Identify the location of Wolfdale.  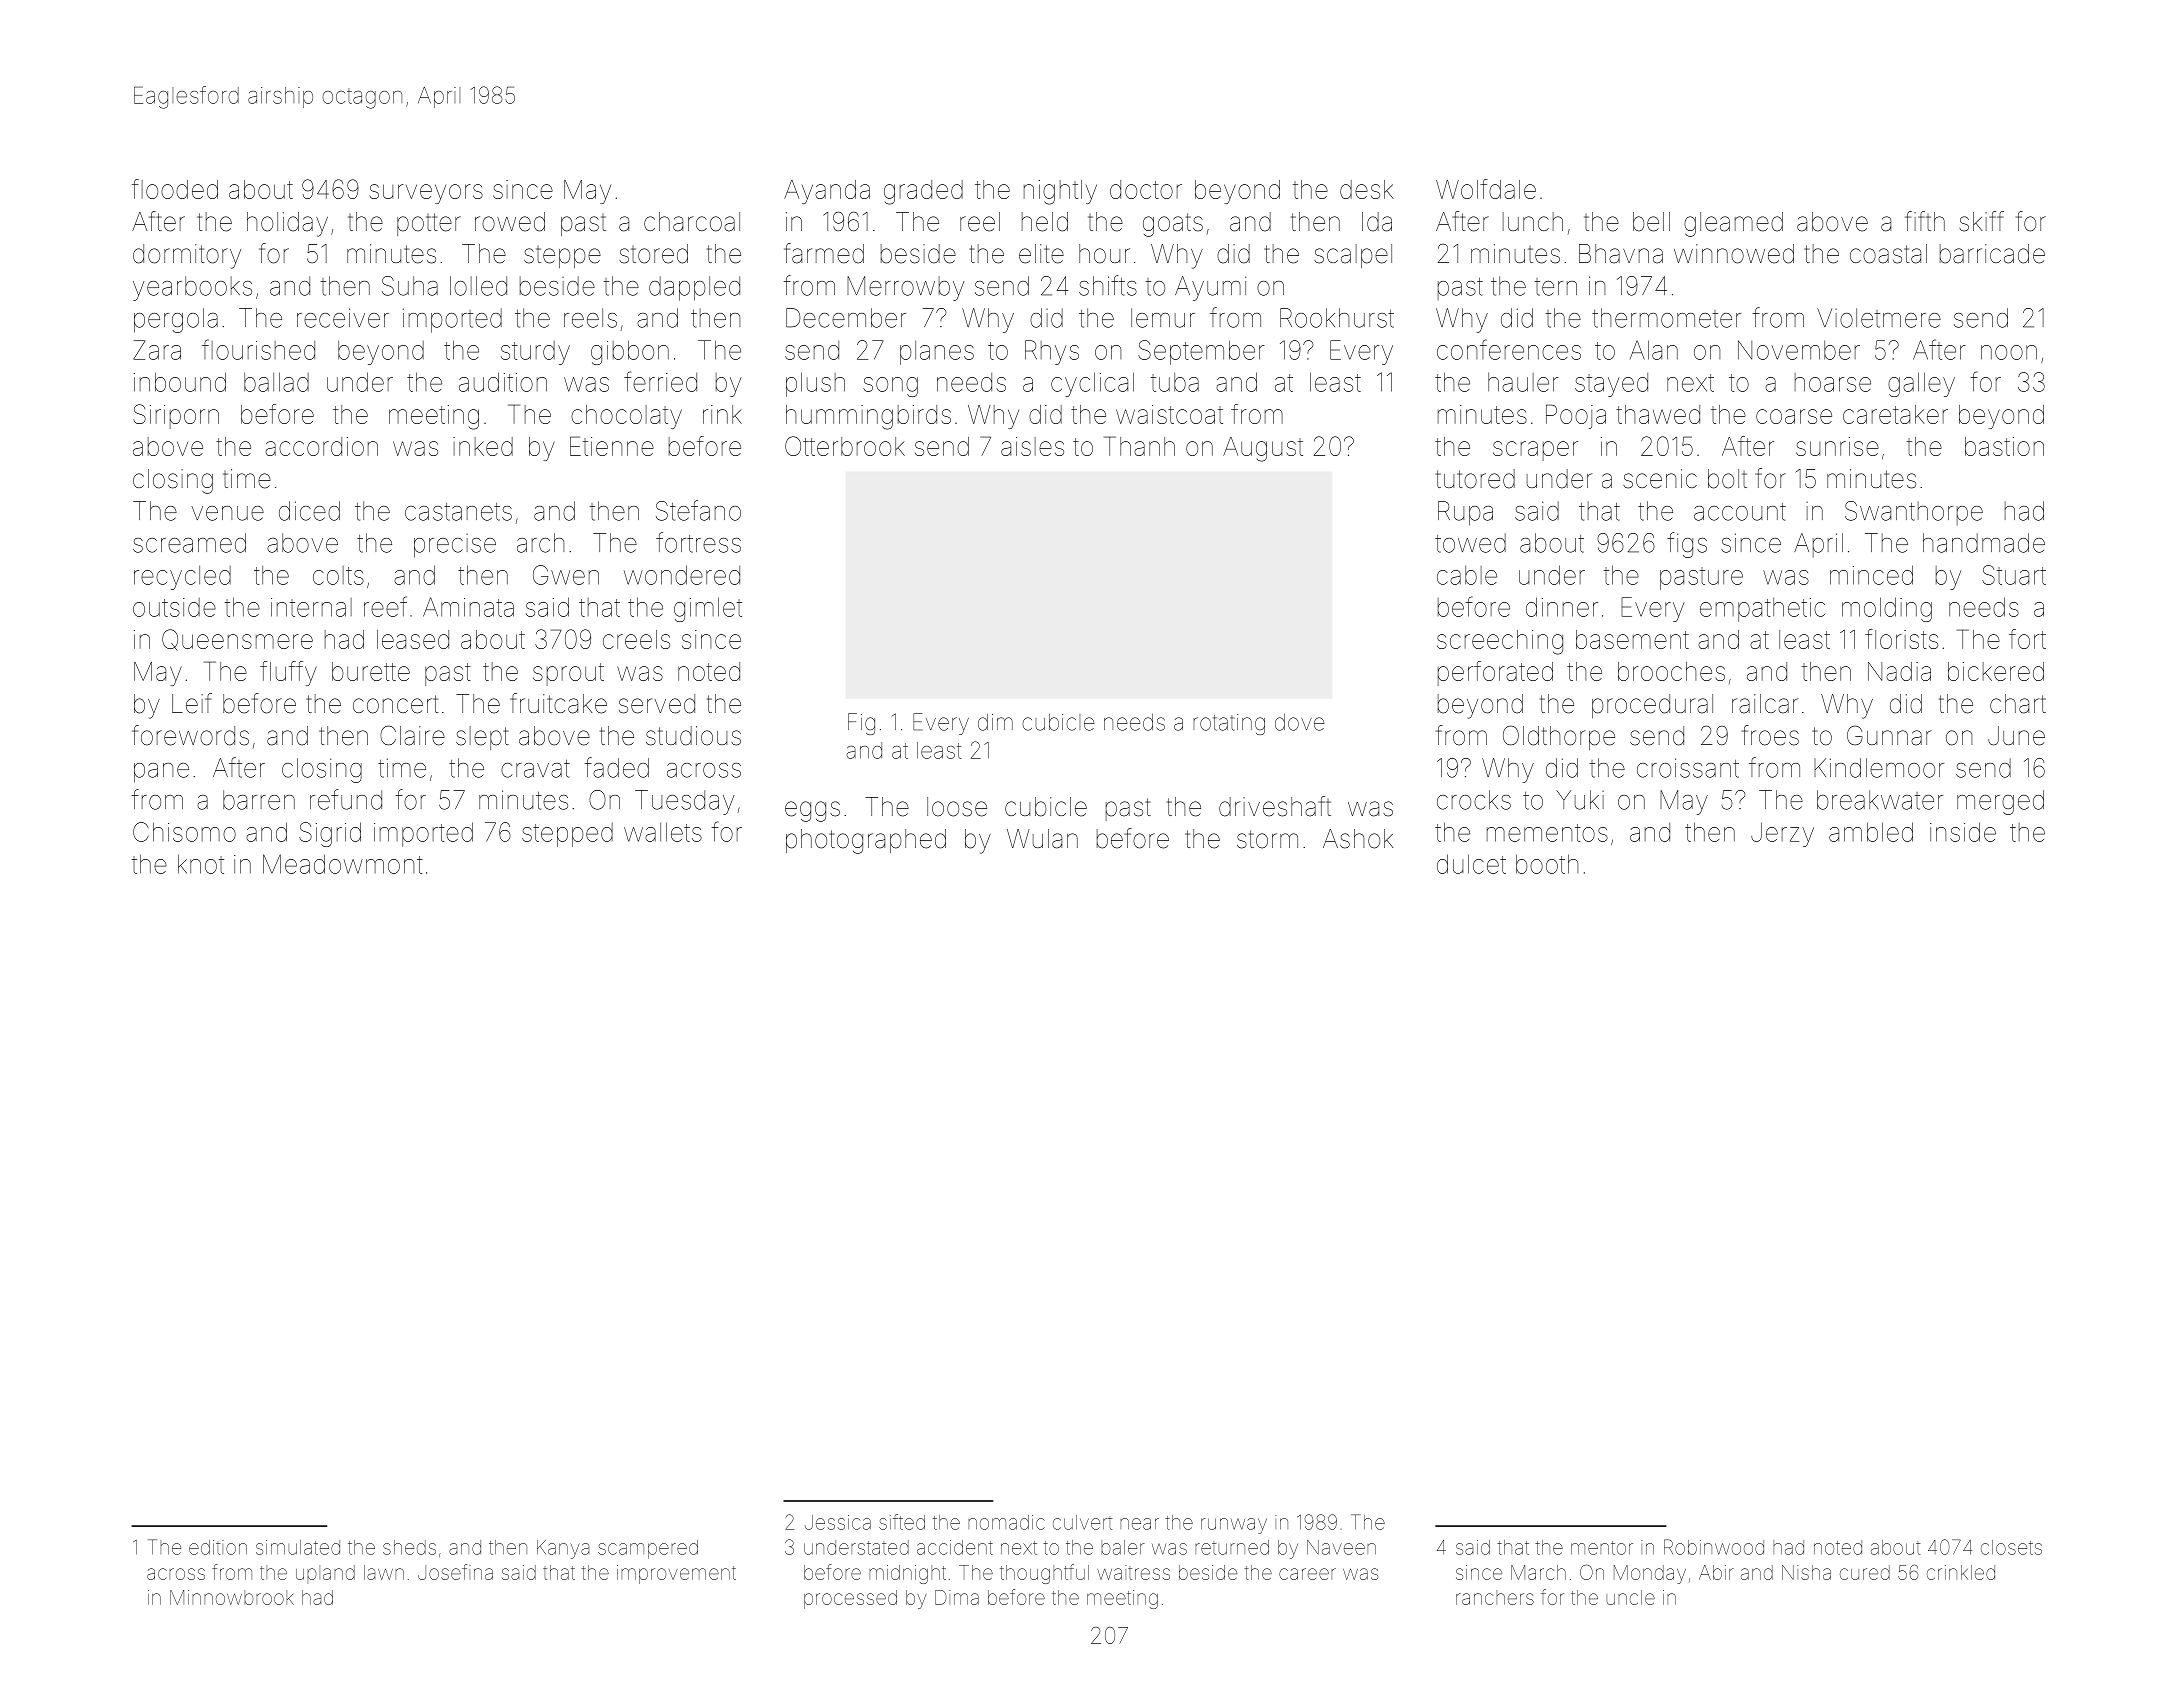
(1486, 189).
